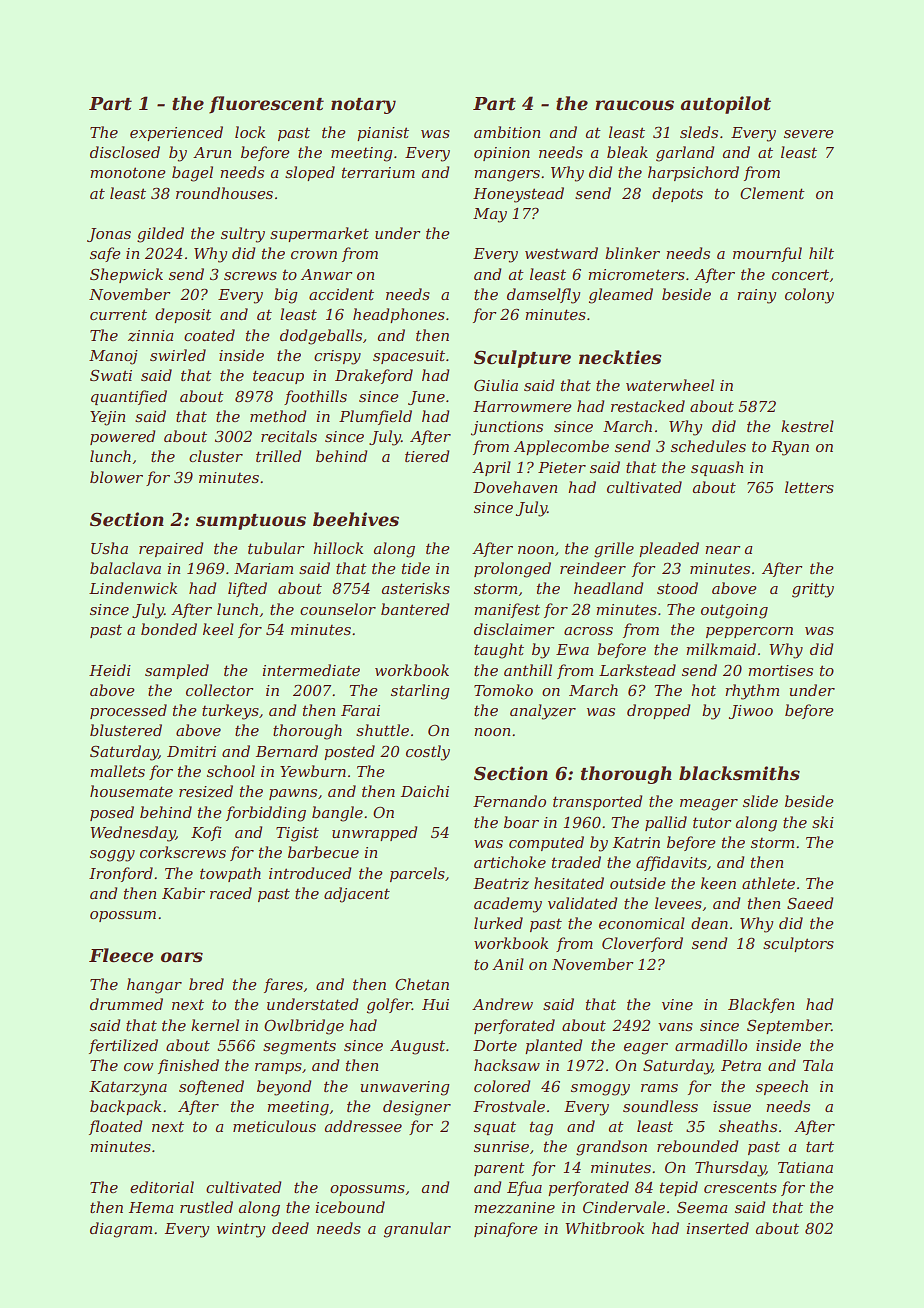 Image resolution: width=924 pixels, height=1308 pixels. What do you see at coordinates (284, 1088) in the image?
I see `beyond` at bounding box center [284, 1088].
